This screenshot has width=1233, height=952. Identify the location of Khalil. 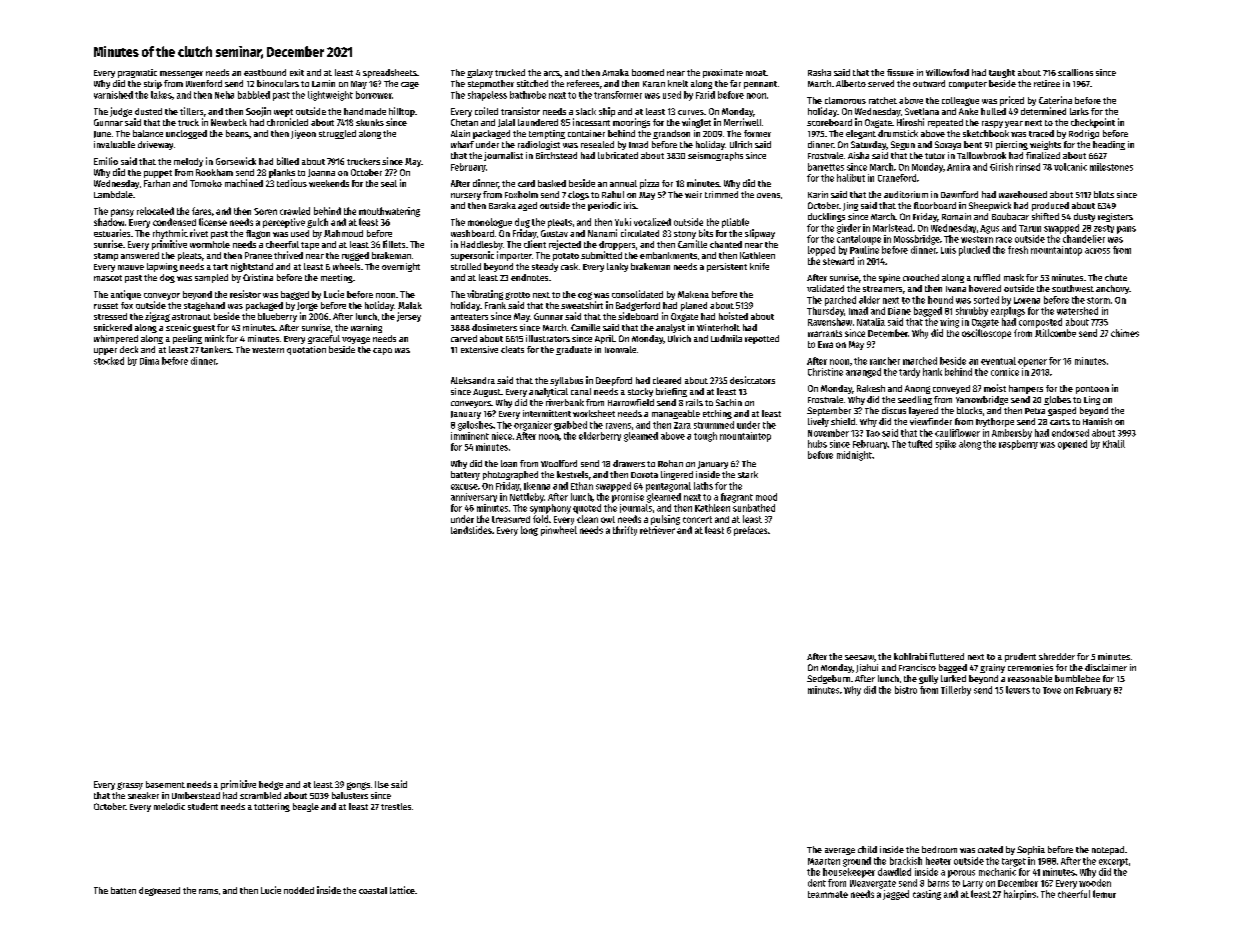
(1114, 444).
